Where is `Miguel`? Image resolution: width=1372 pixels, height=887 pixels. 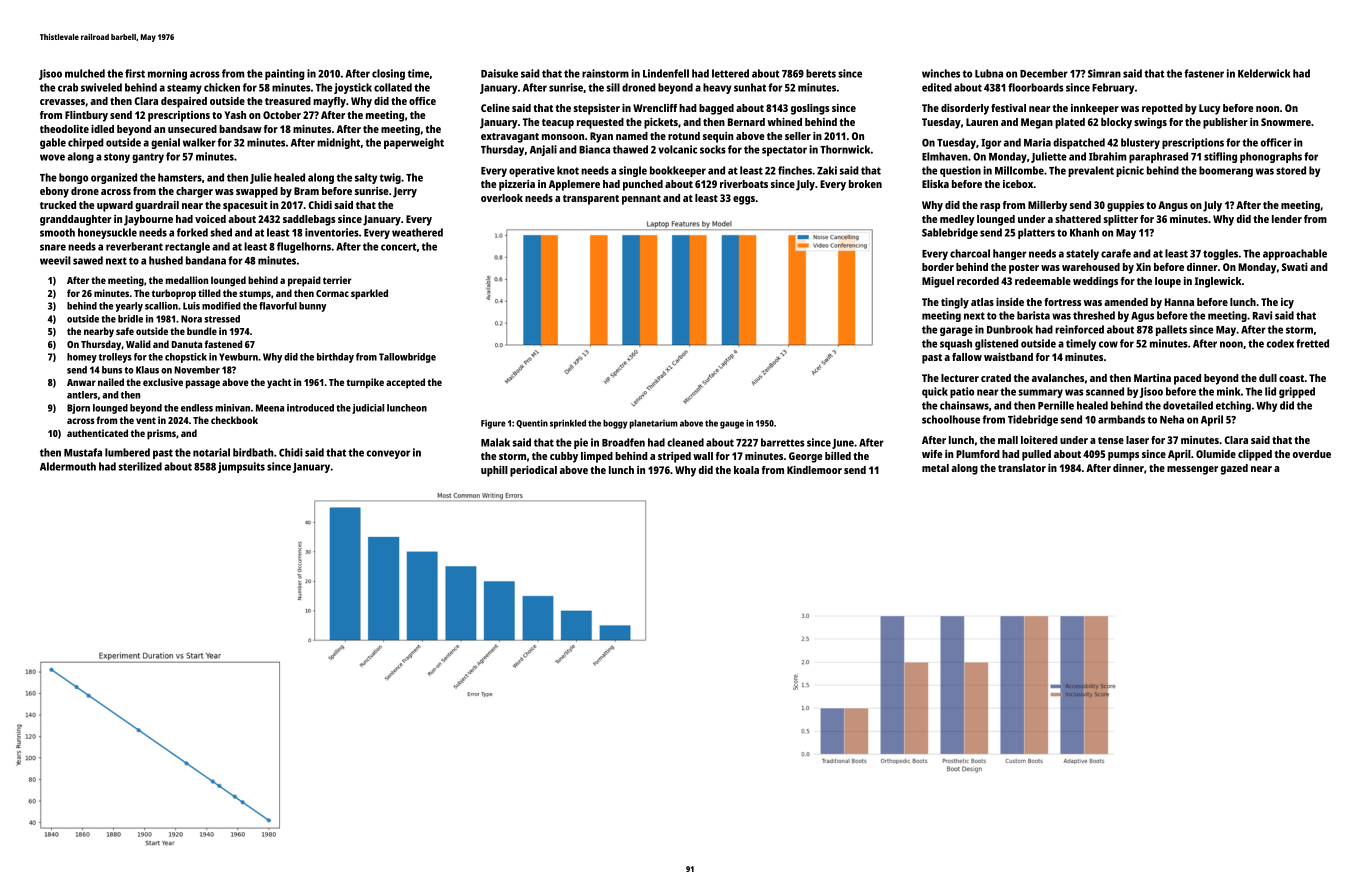
Miguel is located at coordinates (938, 282).
